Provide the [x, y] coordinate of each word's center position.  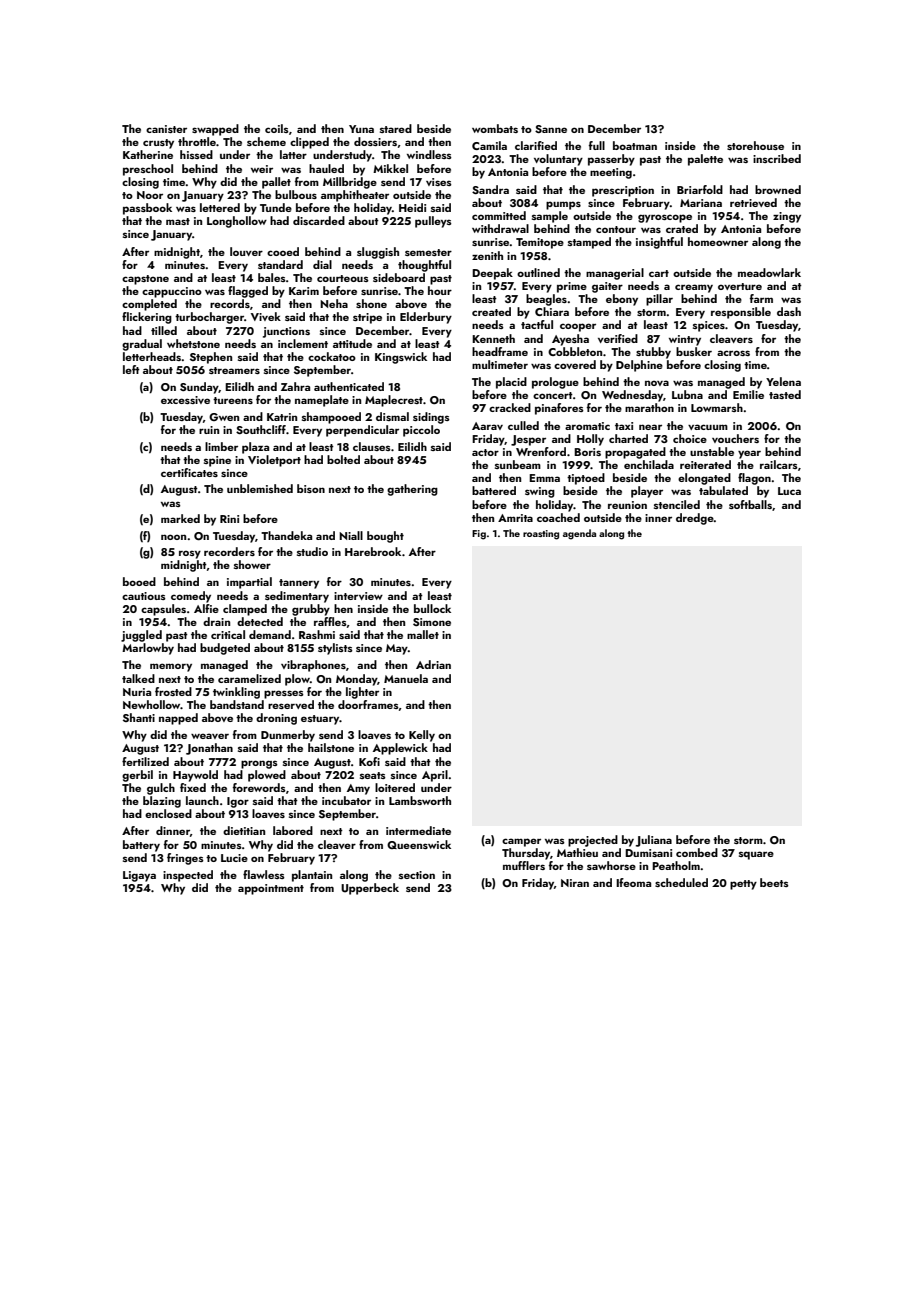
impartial [249, 583]
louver [246, 251]
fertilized [145, 761]
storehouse [755, 145]
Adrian [433, 664]
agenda [579, 534]
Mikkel [390, 168]
